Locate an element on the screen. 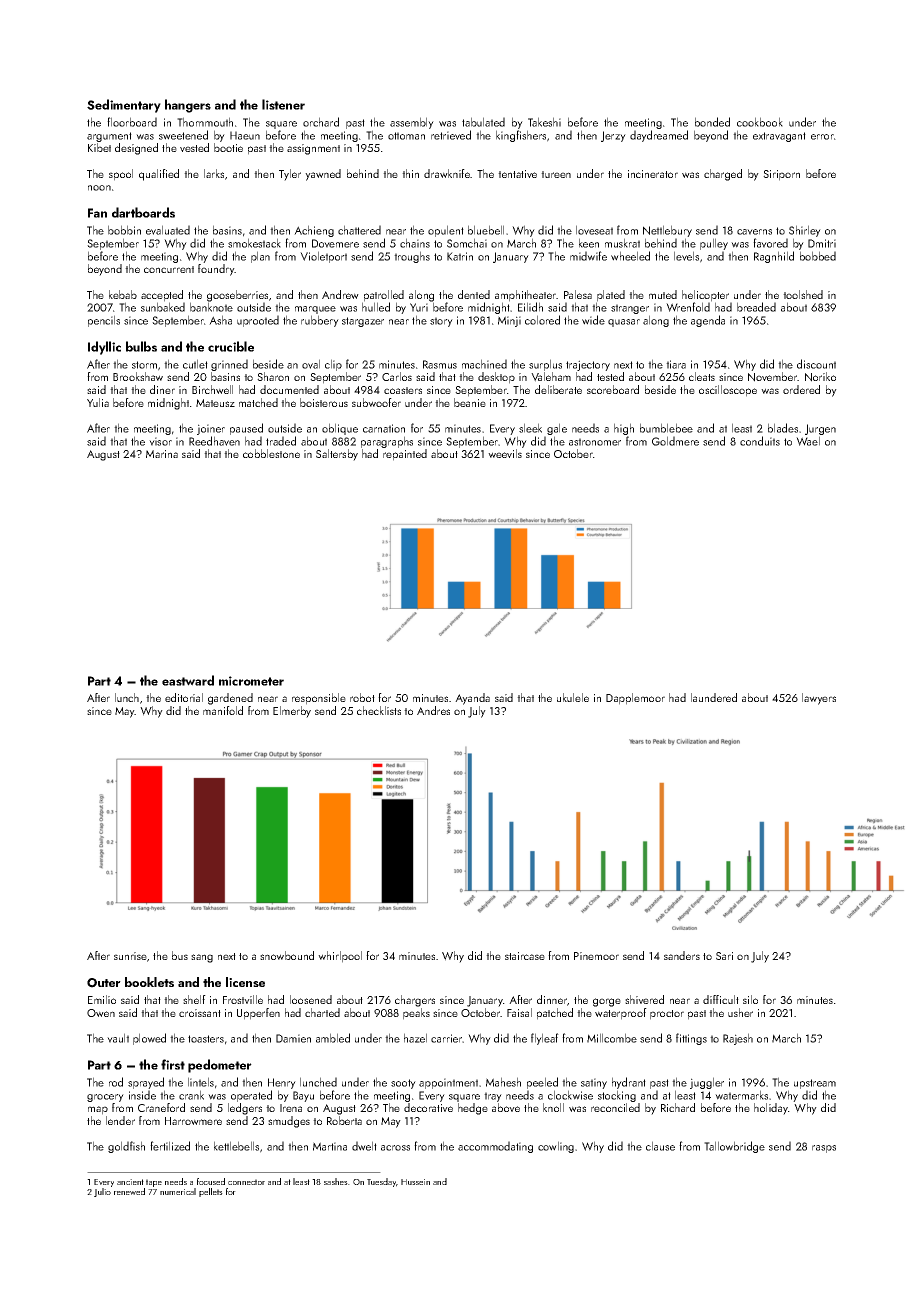 This screenshot has width=924, height=1308. checklists is located at coordinates (379, 710).
